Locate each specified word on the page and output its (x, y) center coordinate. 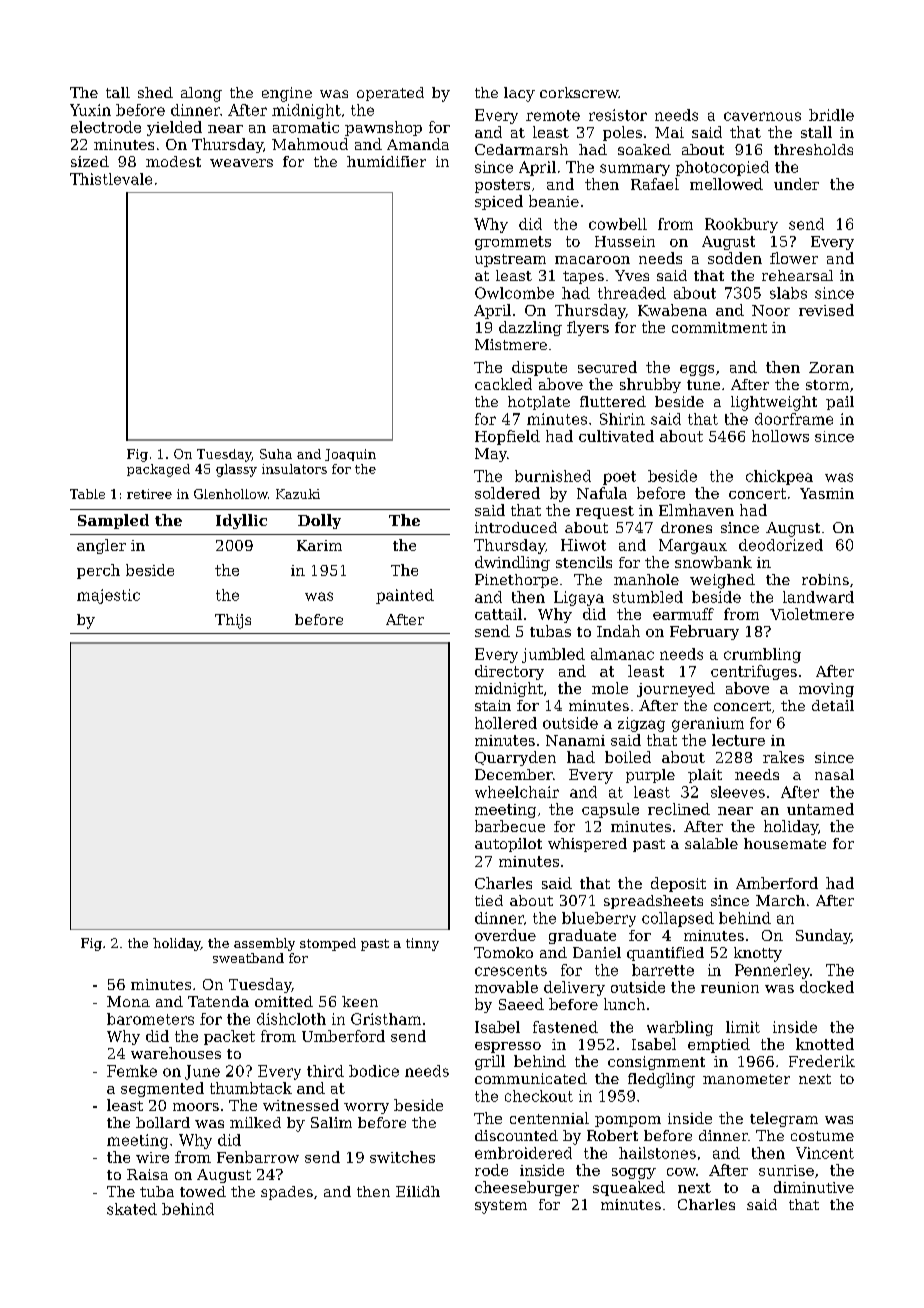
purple (650, 776)
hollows (780, 436)
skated (132, 1209)
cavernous (762, 116)
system (501, 1207)
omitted (284, 1001)
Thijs (233, 621)
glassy (236, 470)
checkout (539, 1096)
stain (493, 705)
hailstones (657, 1153)
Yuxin (90, 110)
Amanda (418, 144)
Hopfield (507, 437)
